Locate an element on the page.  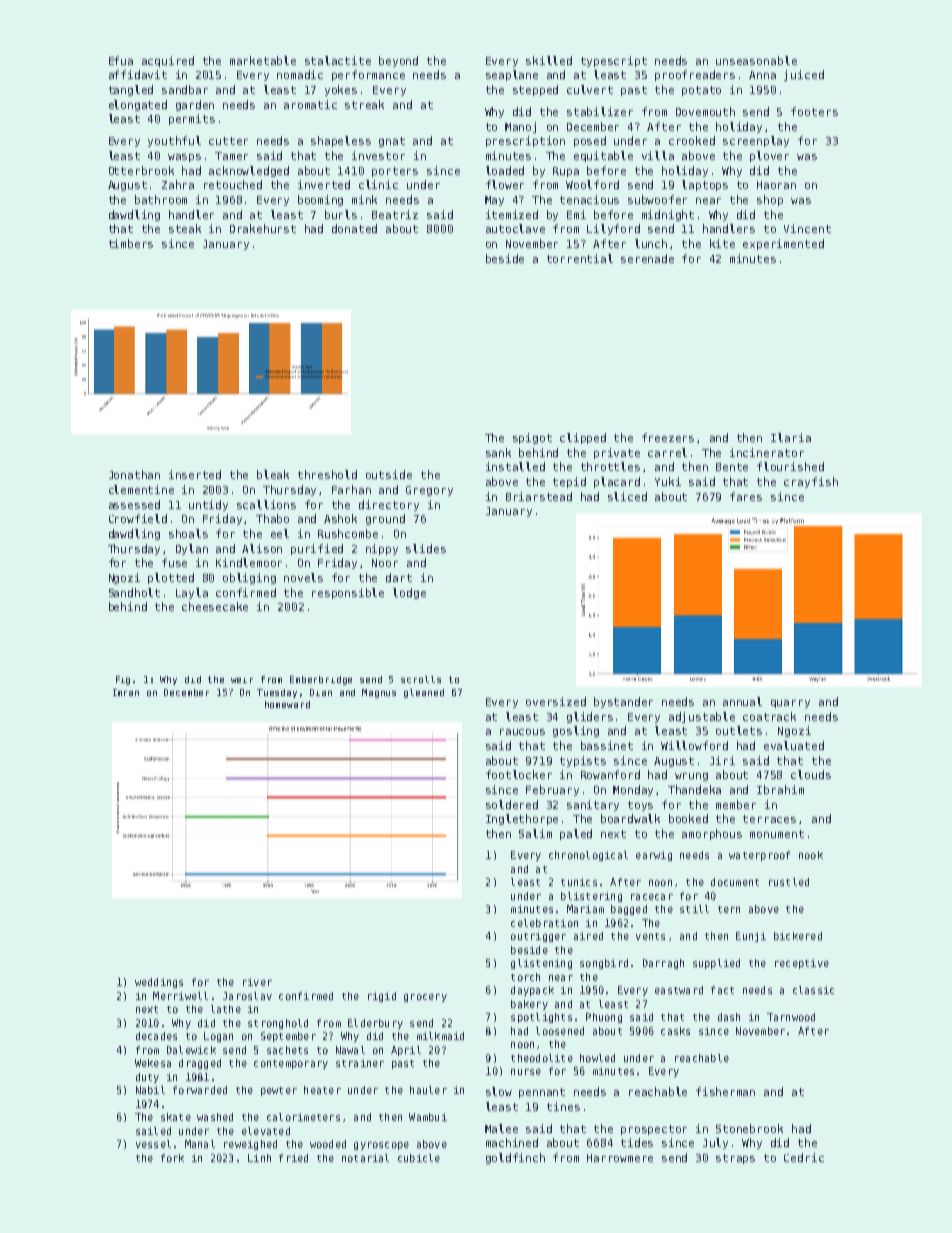
culvert is located at coordinates (590, 89).
